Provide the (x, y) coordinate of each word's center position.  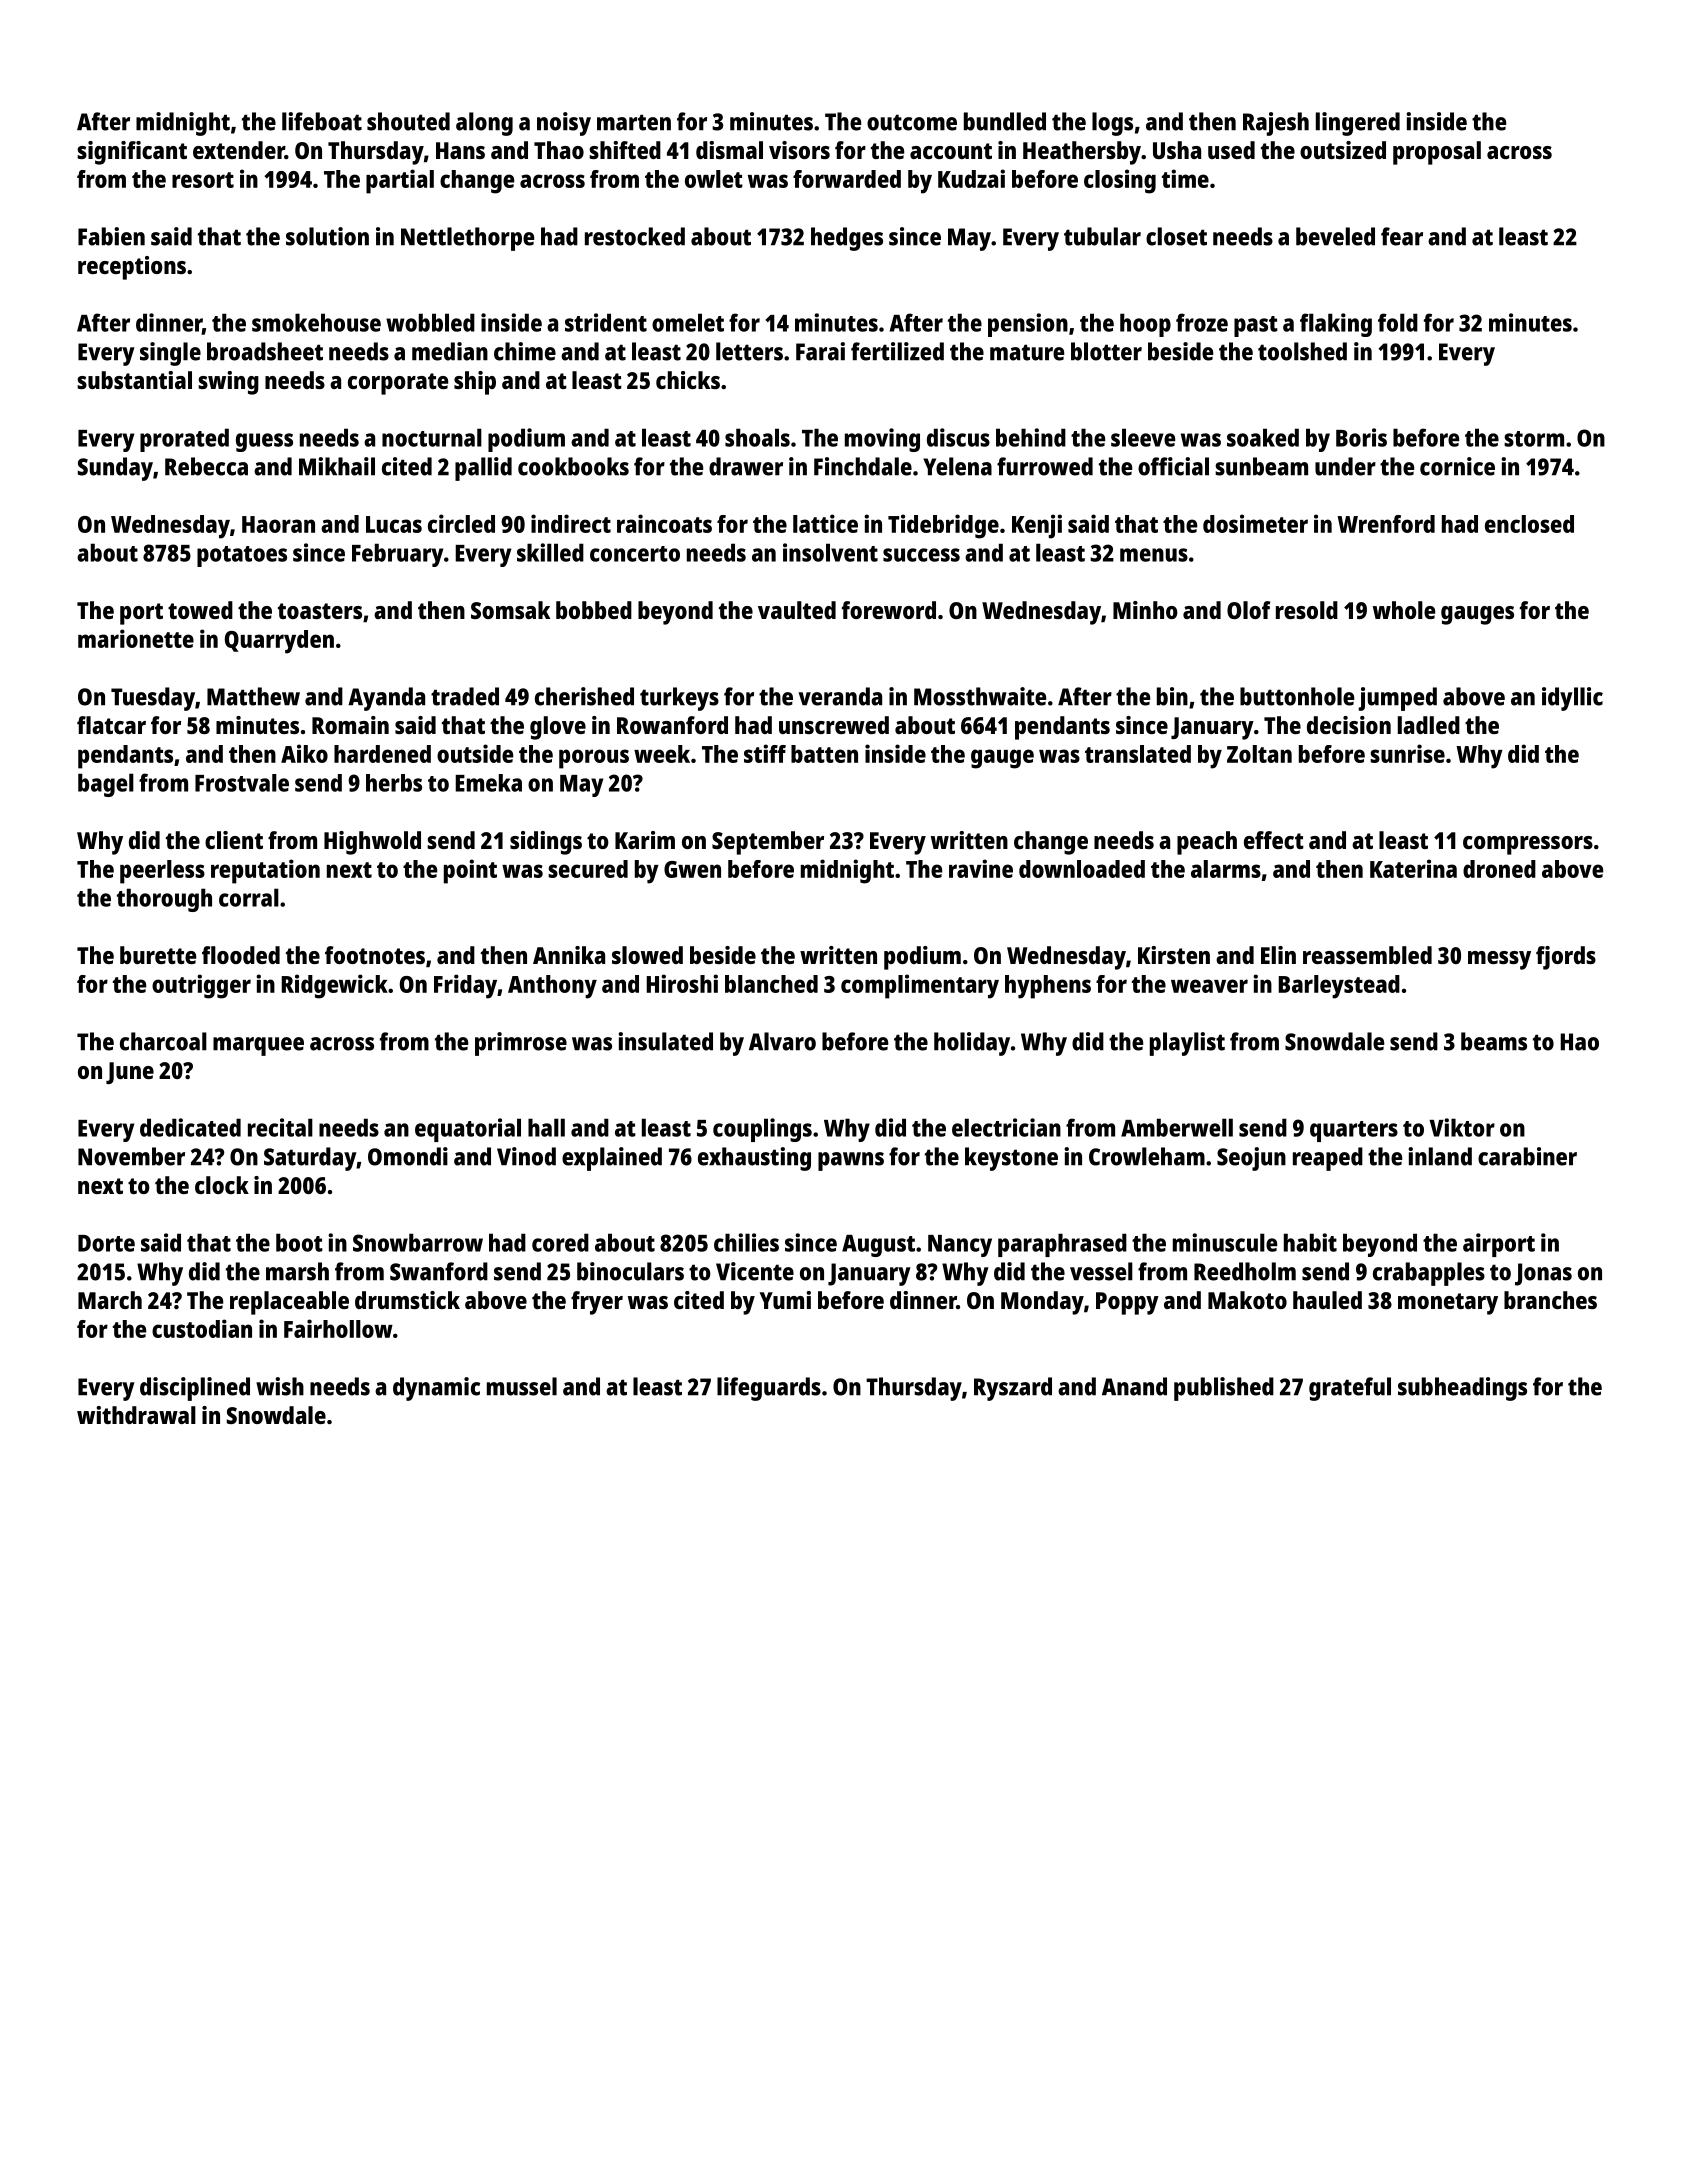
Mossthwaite (980, 696)
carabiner (1527, 1156)
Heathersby (1082, 153)
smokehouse (316, 322)
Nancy (960, 1246)
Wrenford (1386, 524)
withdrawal (136, 1415)
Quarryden (279, 642)
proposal (1437, 153)
